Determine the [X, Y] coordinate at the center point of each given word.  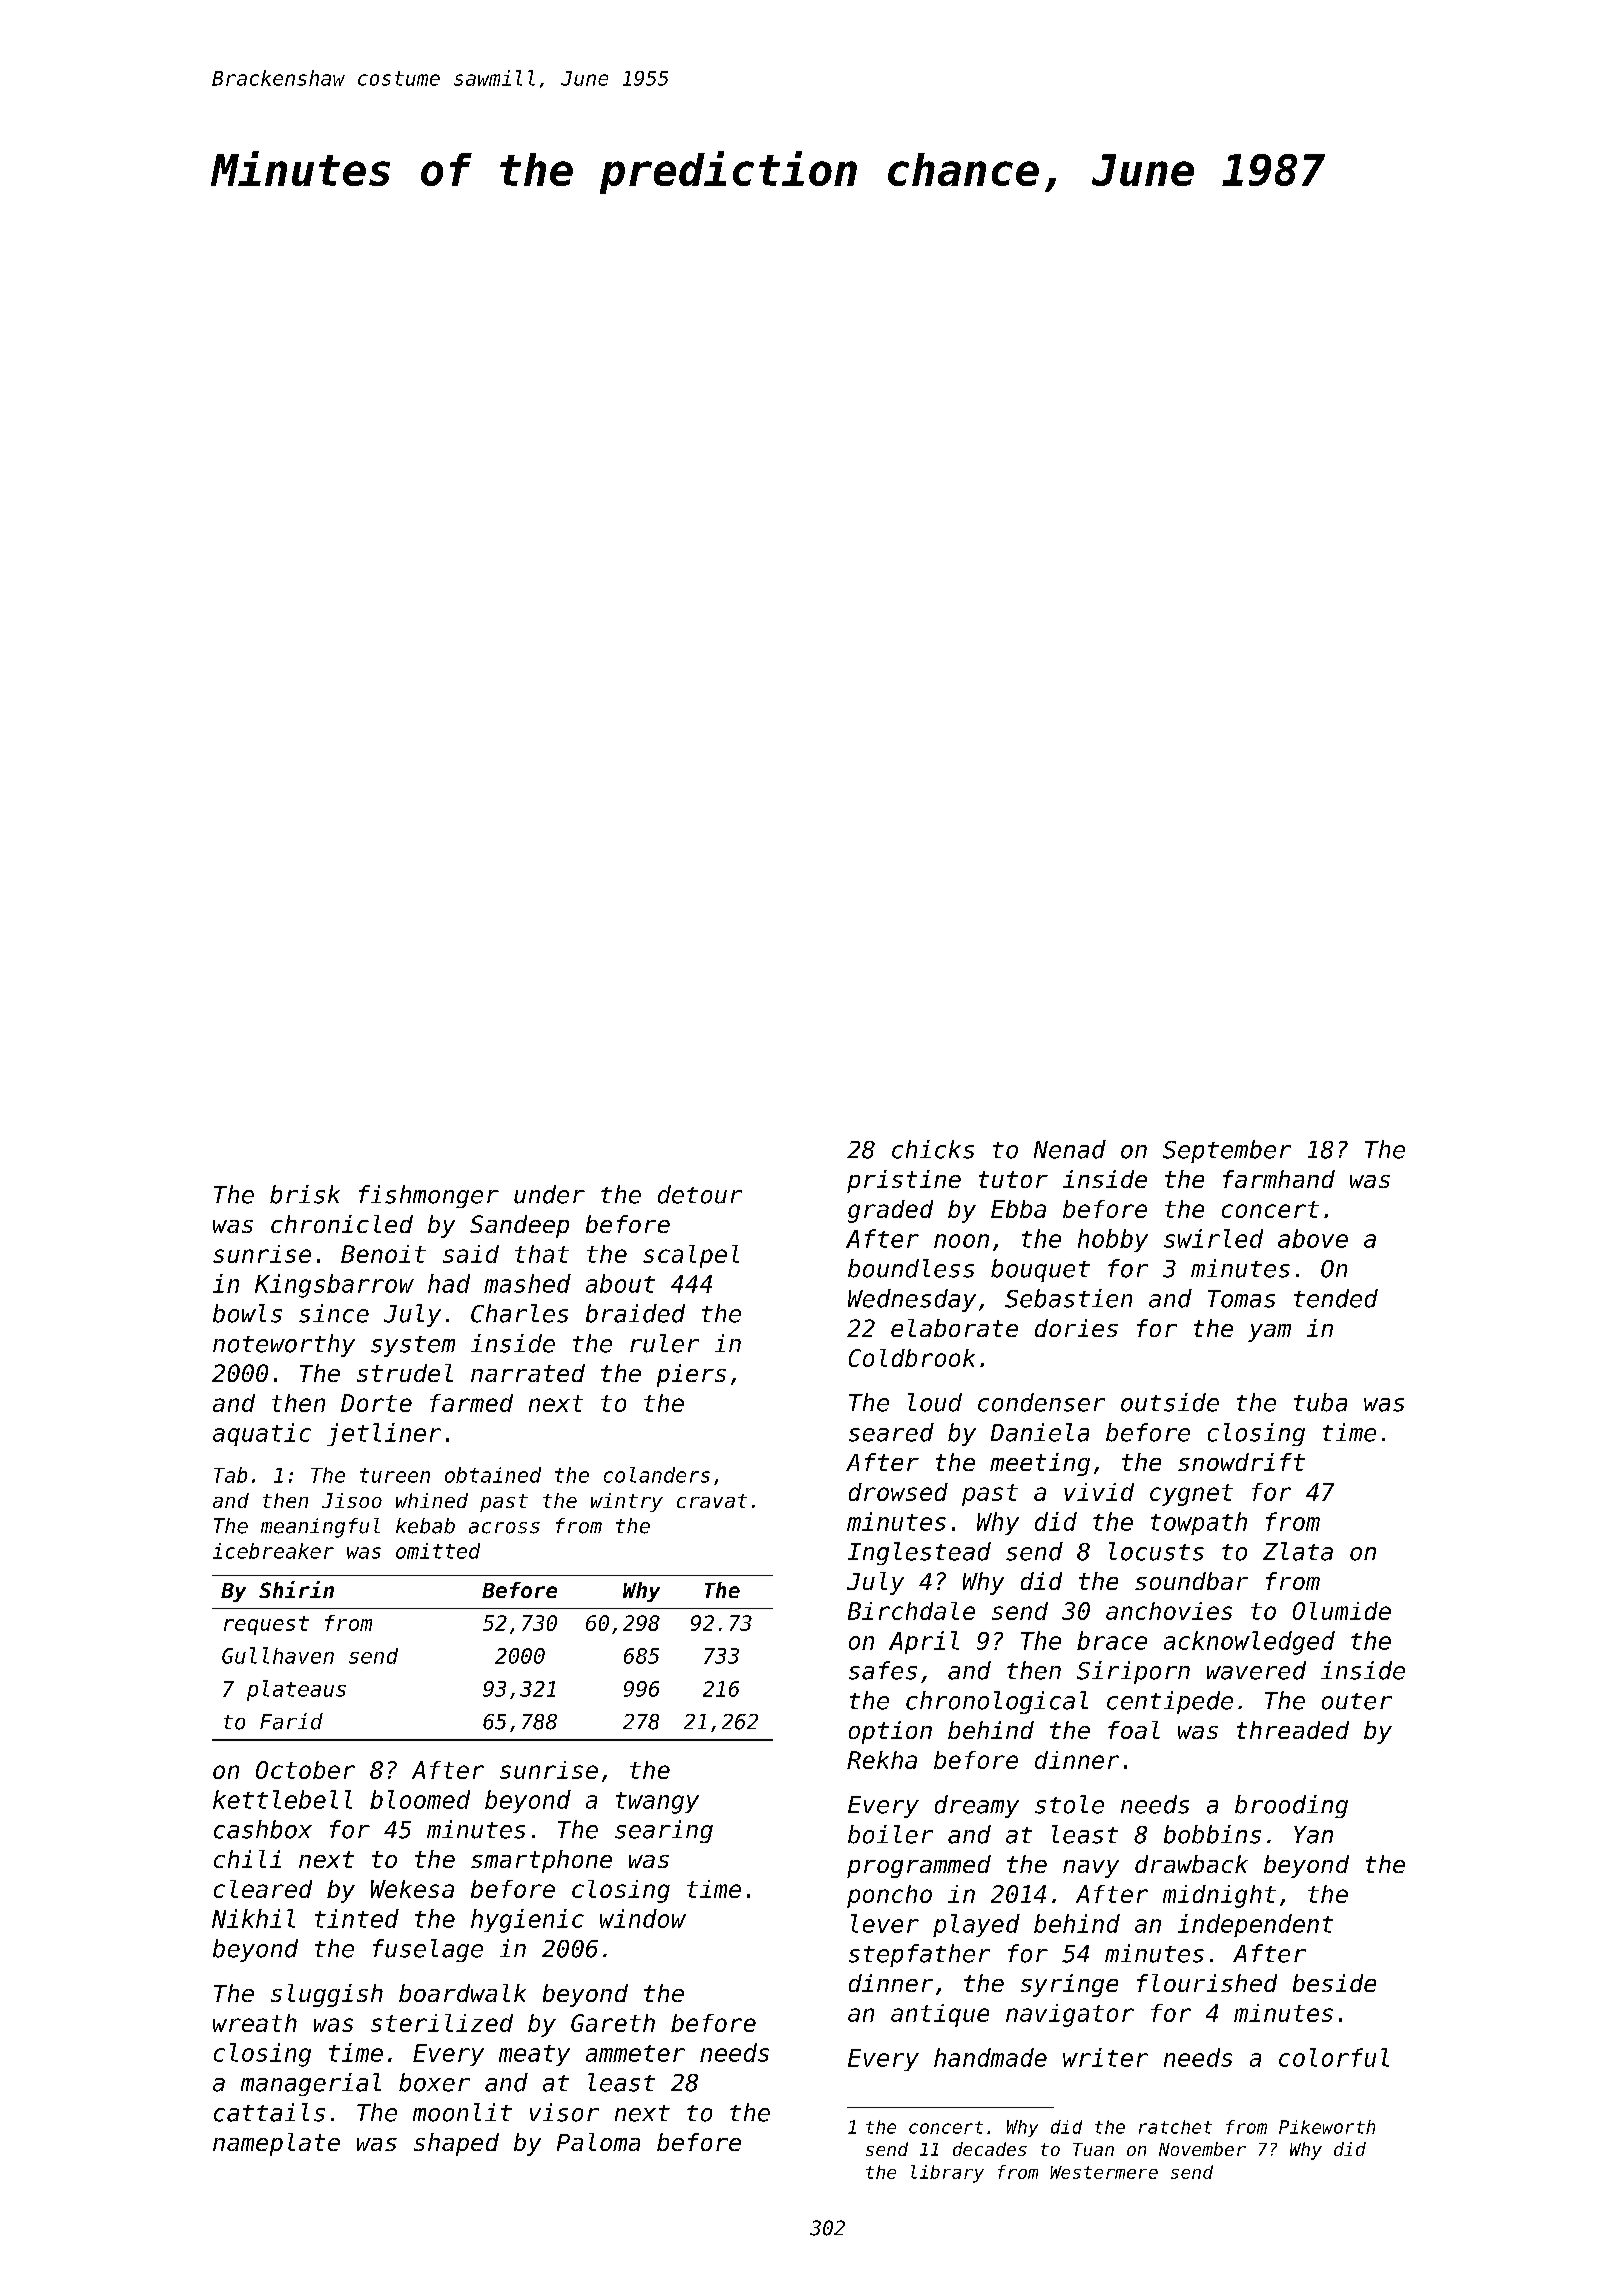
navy [1091, 1869]
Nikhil [253, 1918]
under [549, 1194]
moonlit [462, 2112]
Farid [291, 1721]
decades [990, 2149]
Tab [230, 1475]
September [1227, 1151]
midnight [1219, 1896]
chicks [933, 1149]
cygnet [1191, 1495]
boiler [890, 1834]
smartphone [541, 1861]
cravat [712, 1501]
